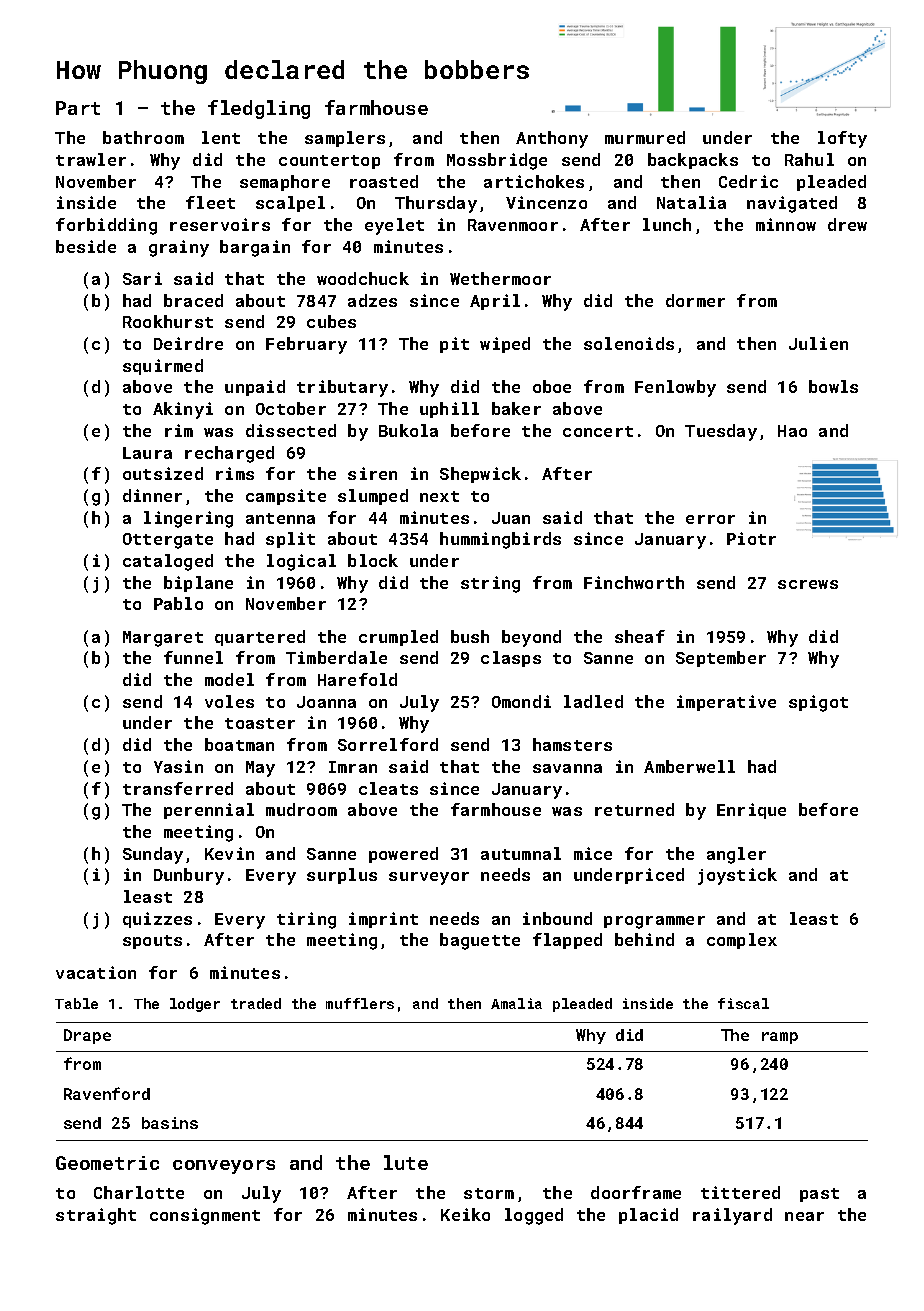  Describe the element at coordinates (742, 941) in the document. I see `complex` at that location.
